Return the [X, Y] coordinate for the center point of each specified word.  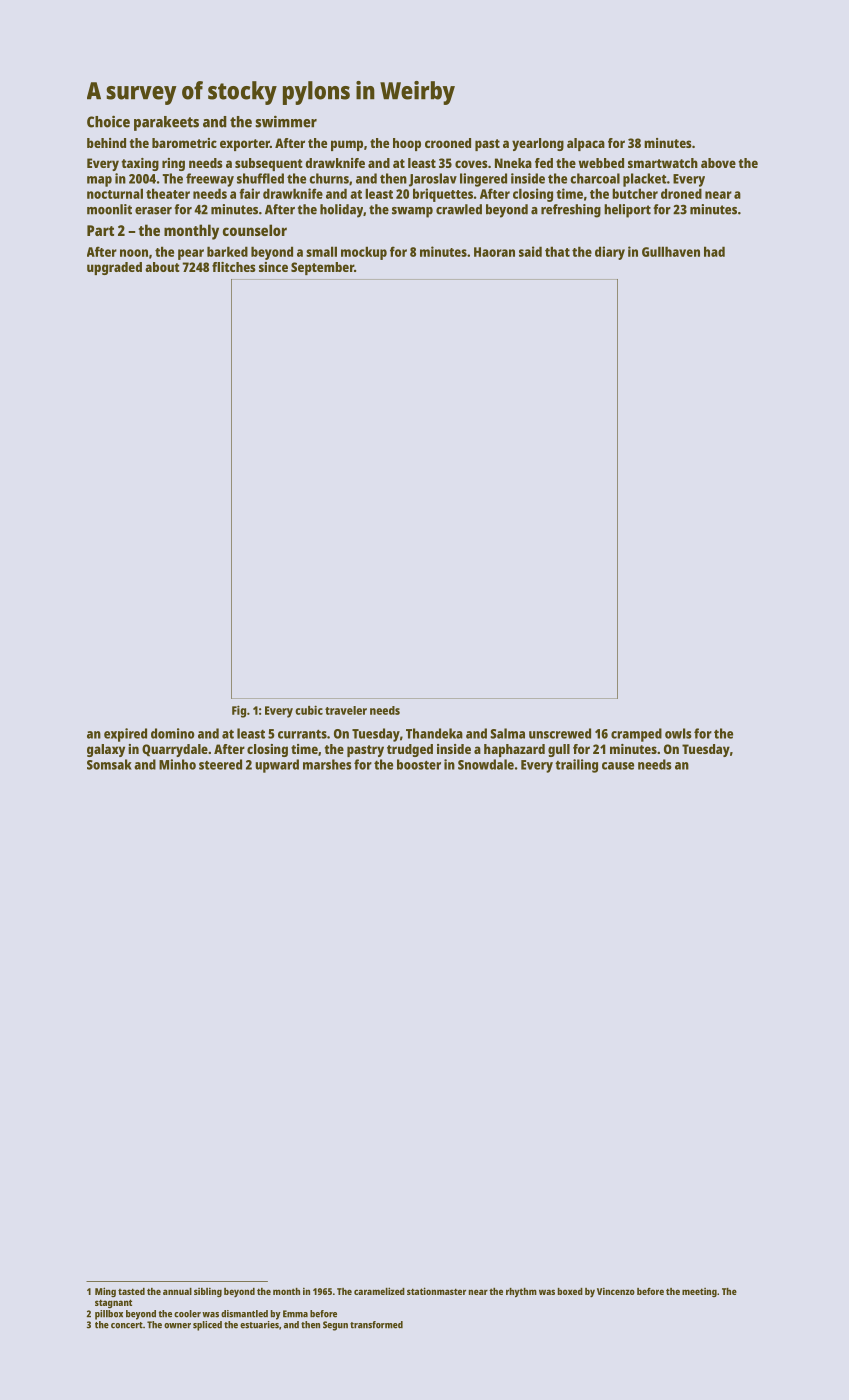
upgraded [114, 268]
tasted [131, 1291]
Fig [239, 711]
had [714, 251]
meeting [699, 1292]
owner [177, 1326]
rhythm [521, 1293]
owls [678, 733]
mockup [364, 253]
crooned [448, 143]
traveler [346, 710]
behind [106, 143]
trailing [576, 766]
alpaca [586, 144]
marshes [327, 764]
